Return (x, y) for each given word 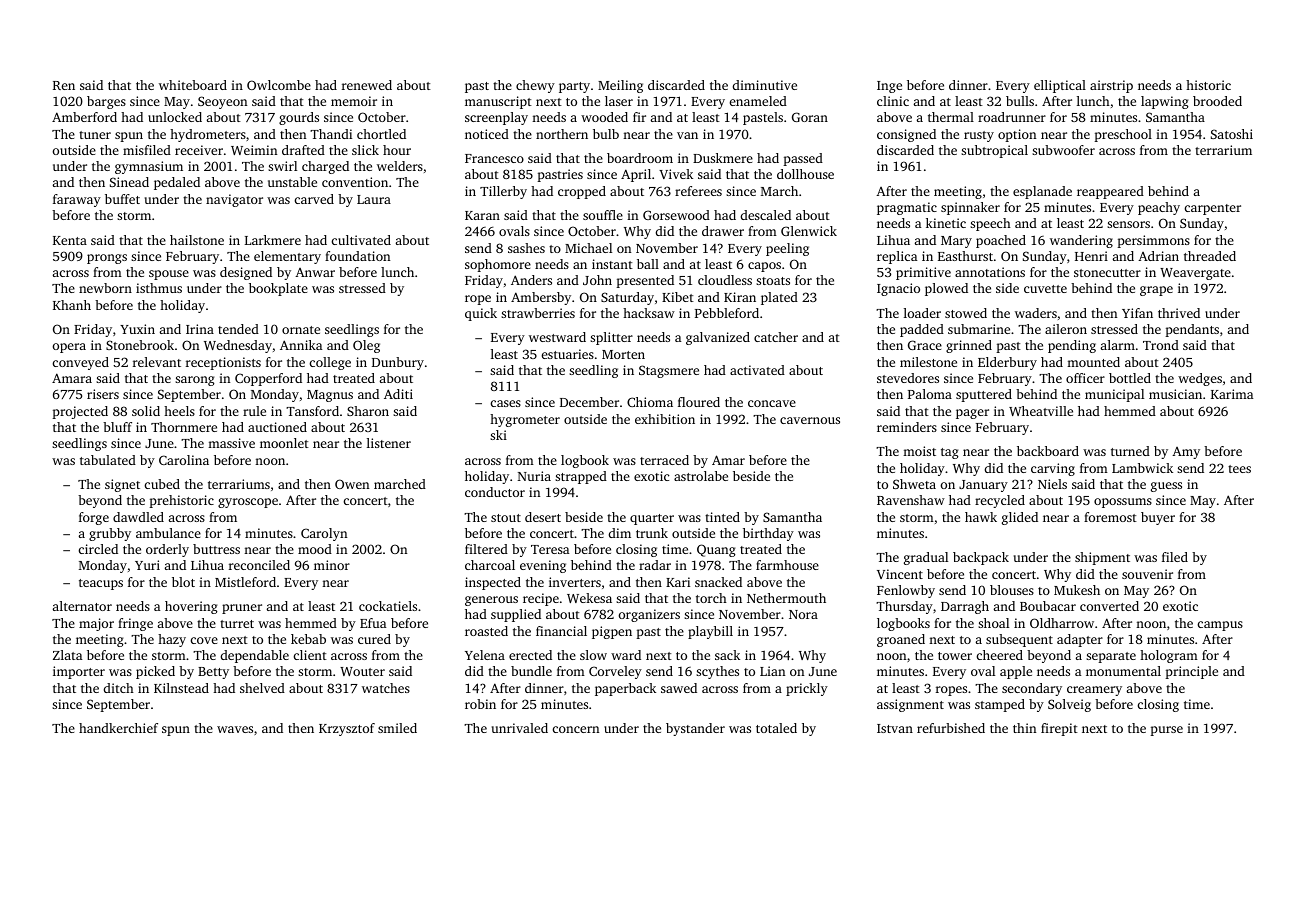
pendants (1192, 330)
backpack (981, 558)
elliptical (1060, 86)
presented (645, 281)
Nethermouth (786, 598)
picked (155, 672)
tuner (95, 135)
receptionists (223, 363)
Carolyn (324, 534)
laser (619, 101)
